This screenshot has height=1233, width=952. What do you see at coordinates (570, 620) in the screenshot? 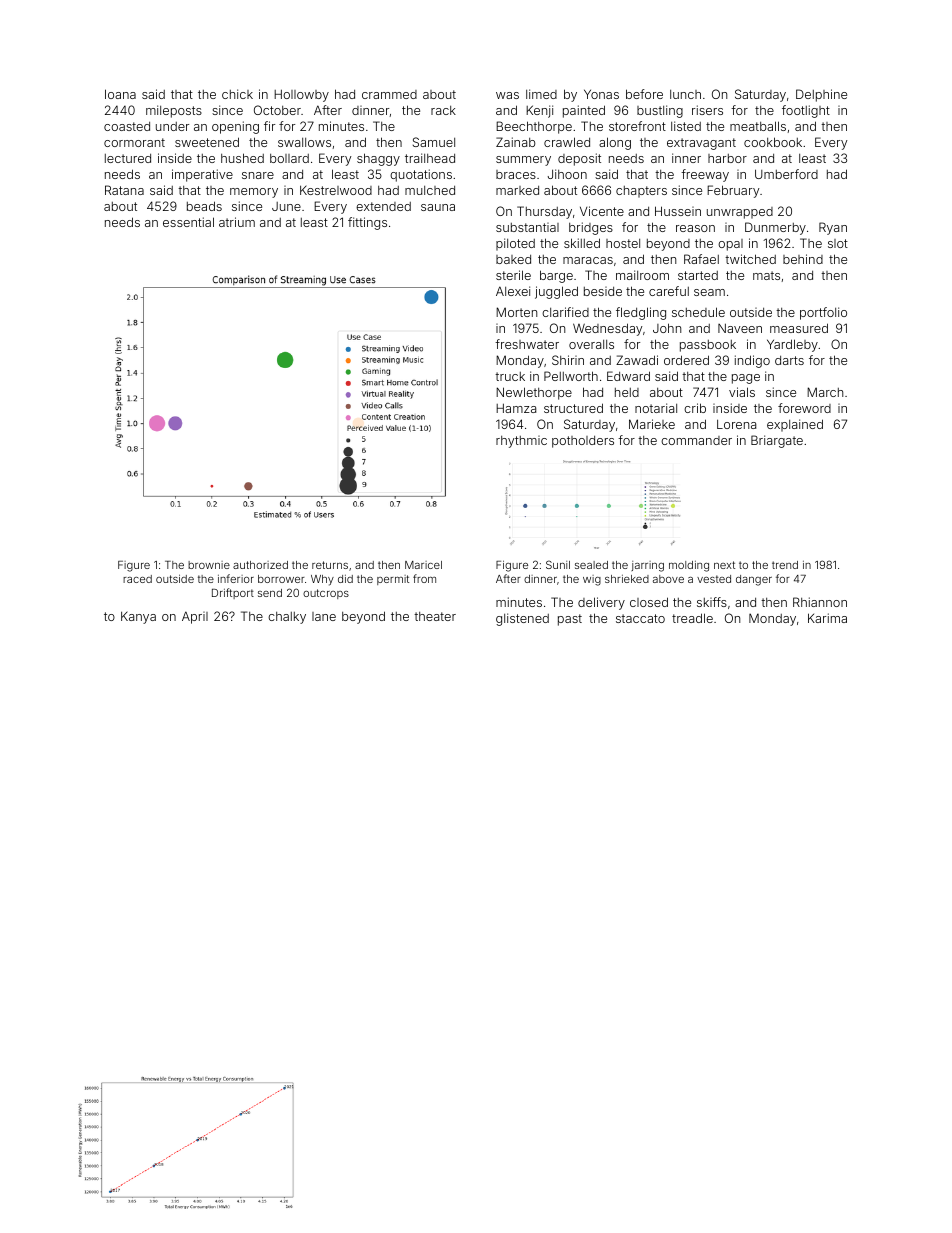
I see `past` at bounding box center [570, 620].
